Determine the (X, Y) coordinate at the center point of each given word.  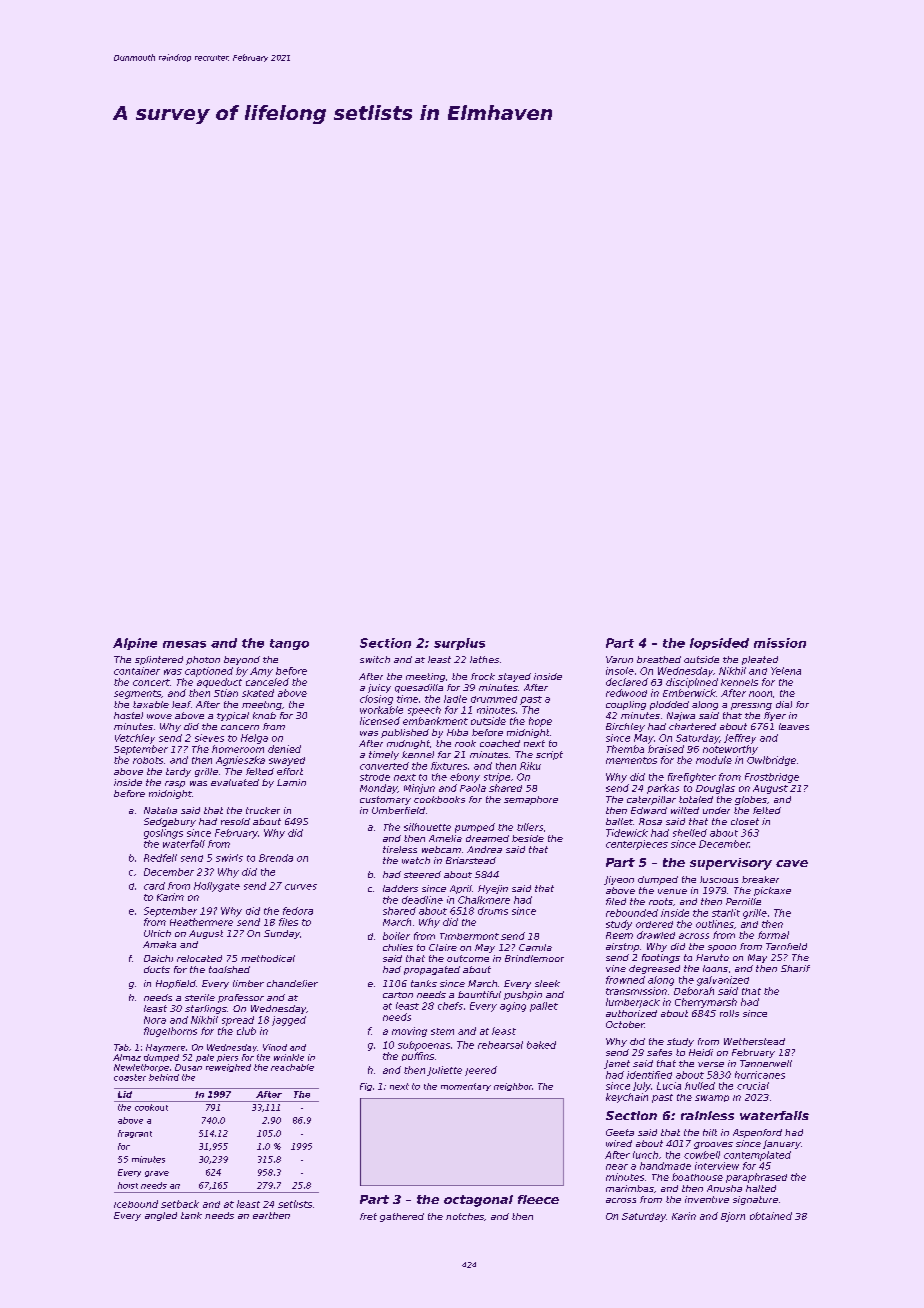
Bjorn (733, 1217)
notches (465, 1216)
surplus (459, 644)
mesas (184, 644)
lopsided (719, 644)
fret (368, 1216)
